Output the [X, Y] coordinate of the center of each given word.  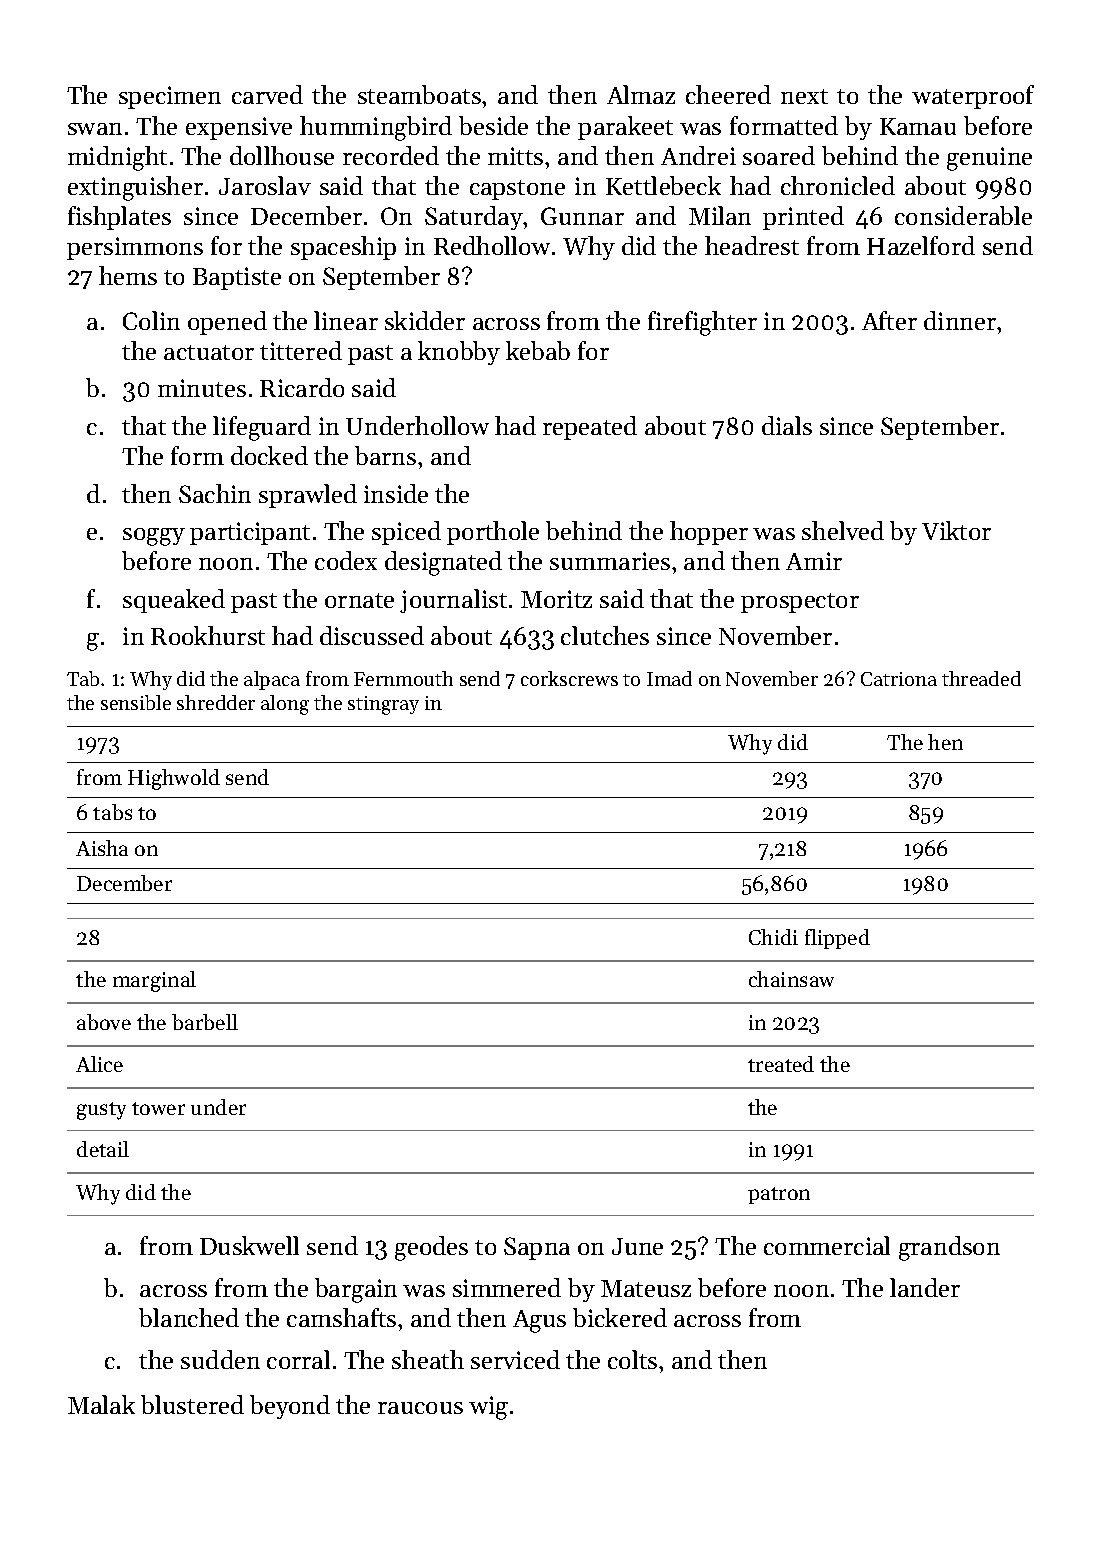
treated [781, 1064]
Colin [151, 320]
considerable [963, 215]
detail [103, 1149]
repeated [590, 428]
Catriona [899, 679]
